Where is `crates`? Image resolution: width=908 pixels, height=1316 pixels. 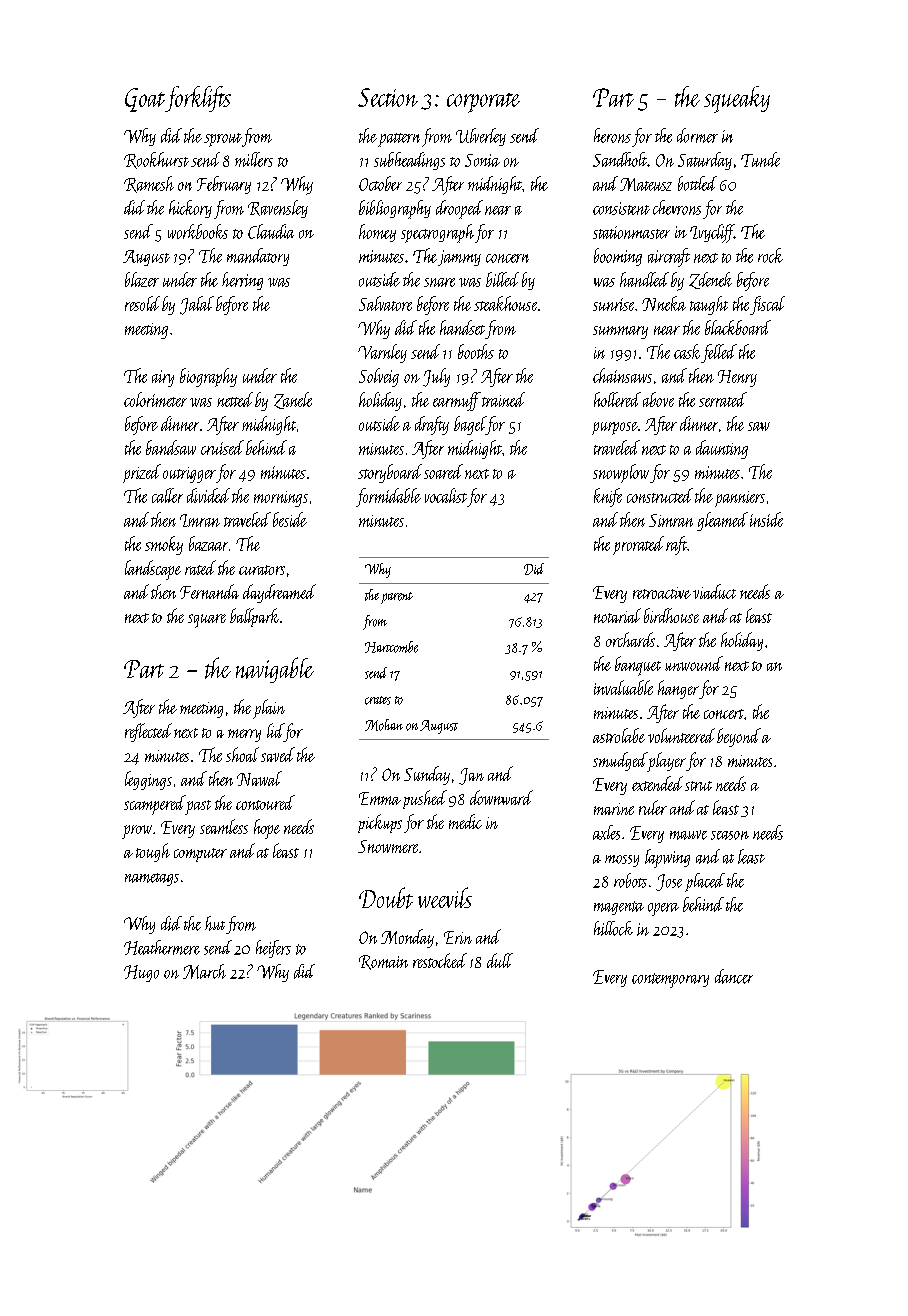
crates is located at coordinates (378, 700).
